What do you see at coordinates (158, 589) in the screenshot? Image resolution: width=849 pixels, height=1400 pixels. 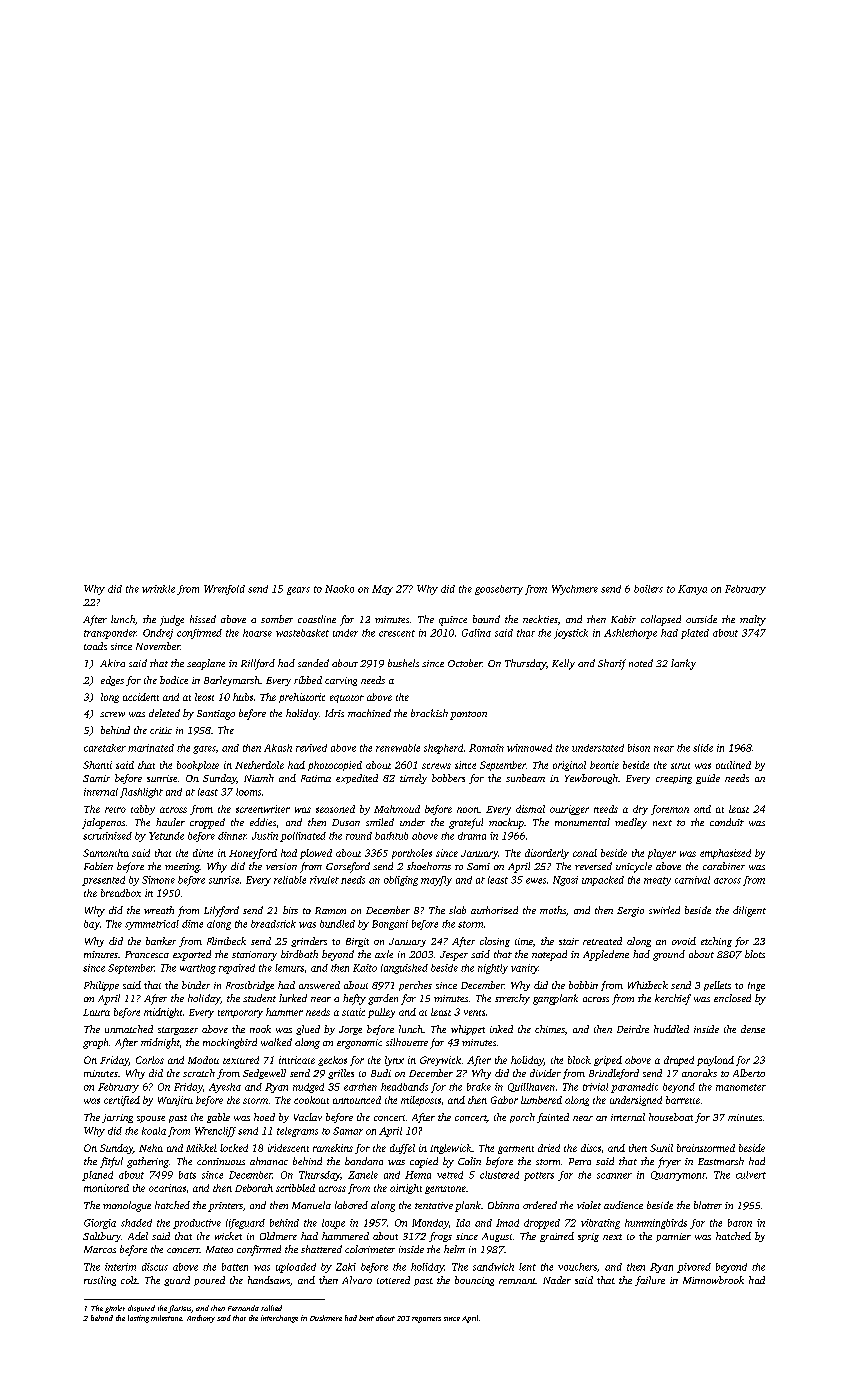 I see `wrinkle` at bounding box center [158, 589].
